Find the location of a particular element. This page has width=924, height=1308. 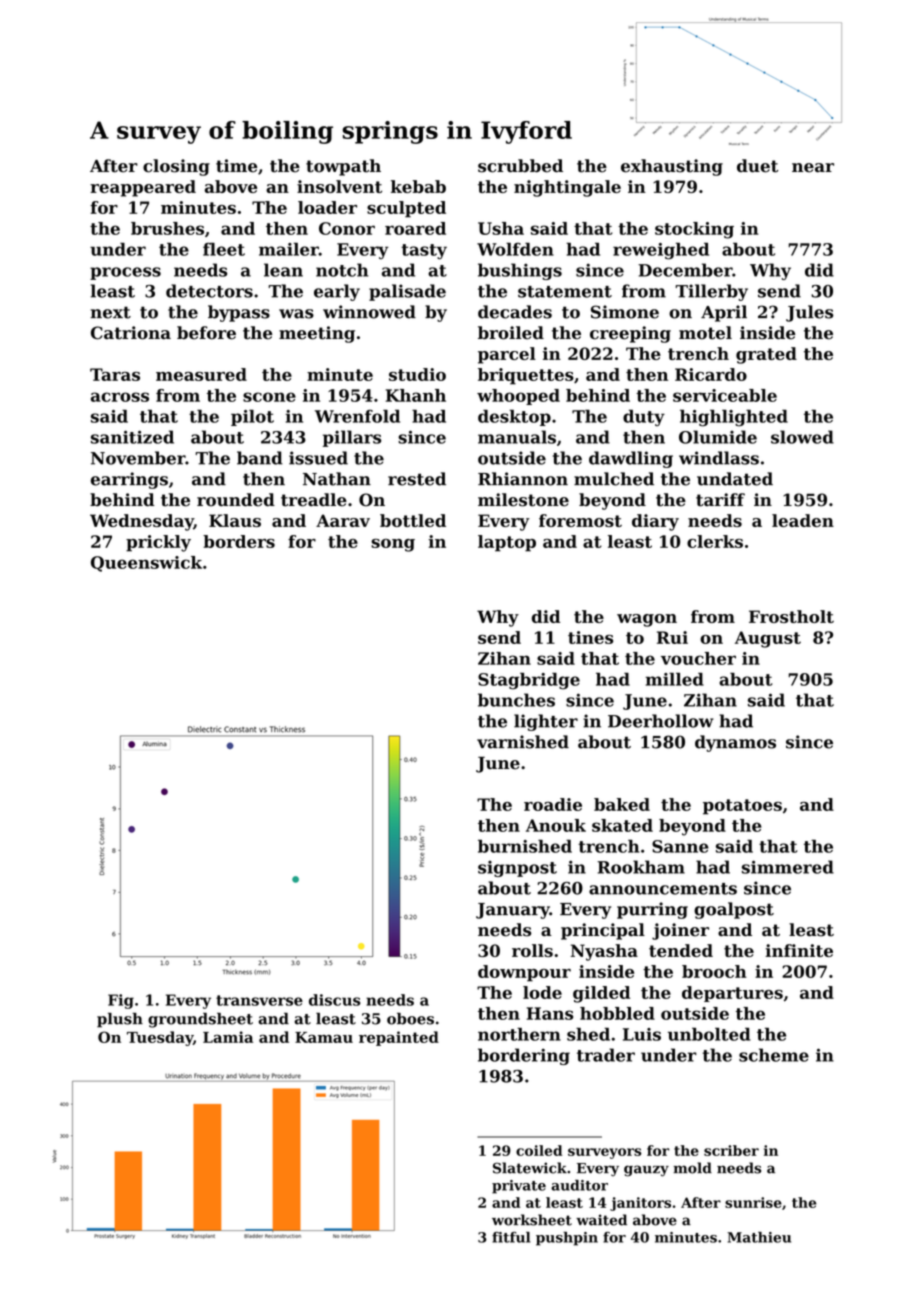

pushpin is located at coordinates (567, 1239).
